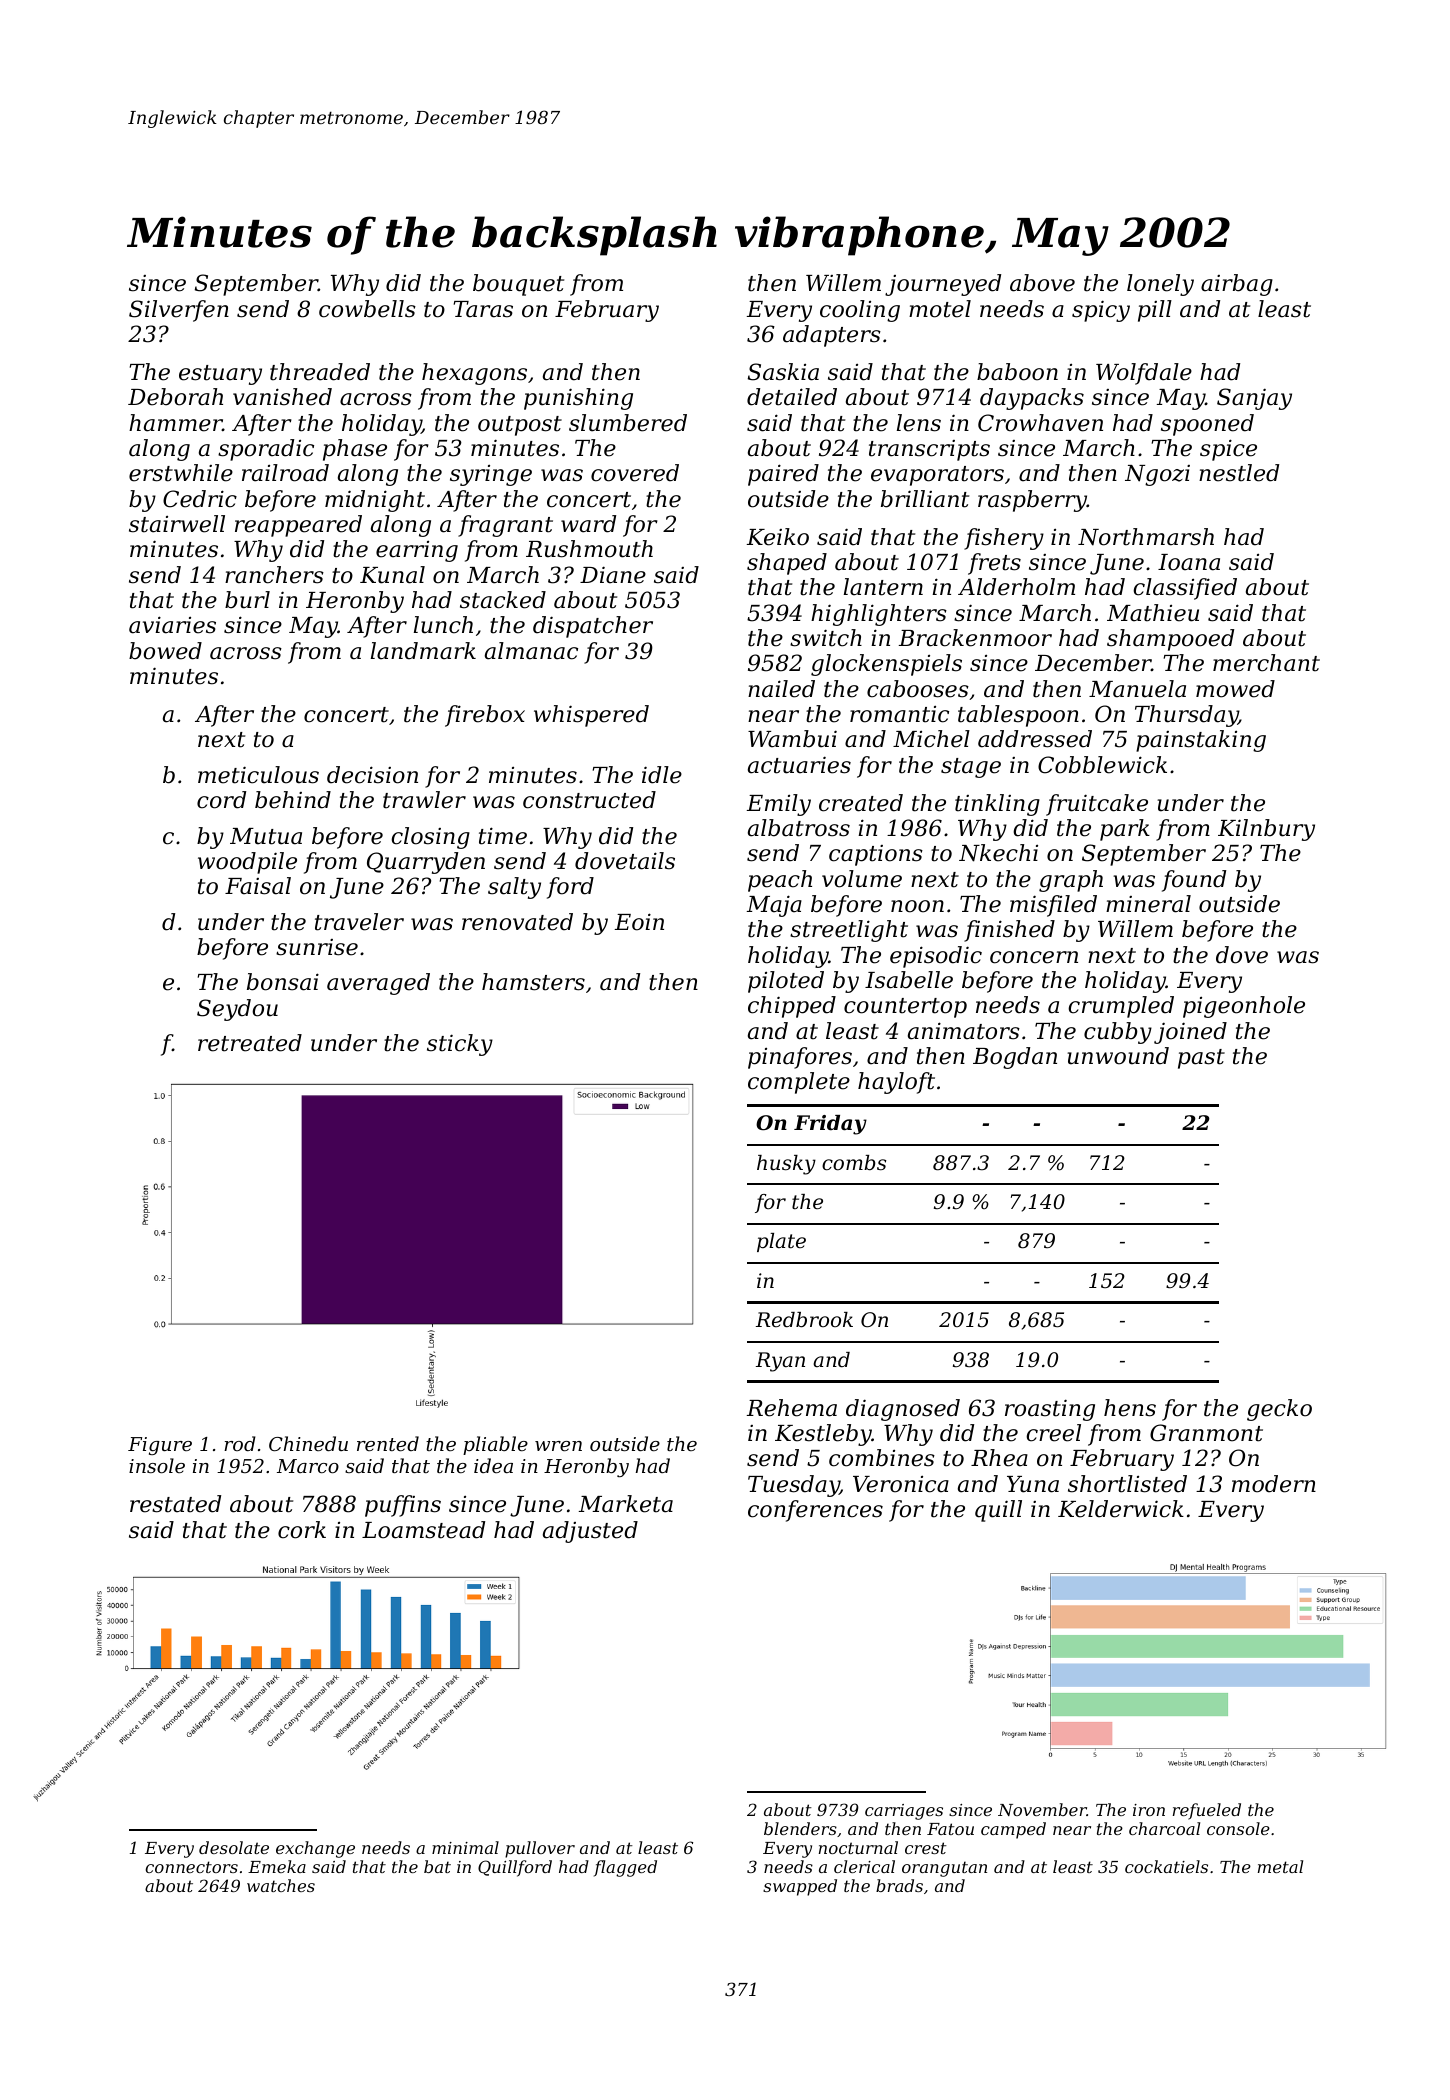 The width and height of the page is (1450, 2100). What do you see at coordinates (558, 1446) in the page?
I see `wren` at bounding box center [558, 1446].
